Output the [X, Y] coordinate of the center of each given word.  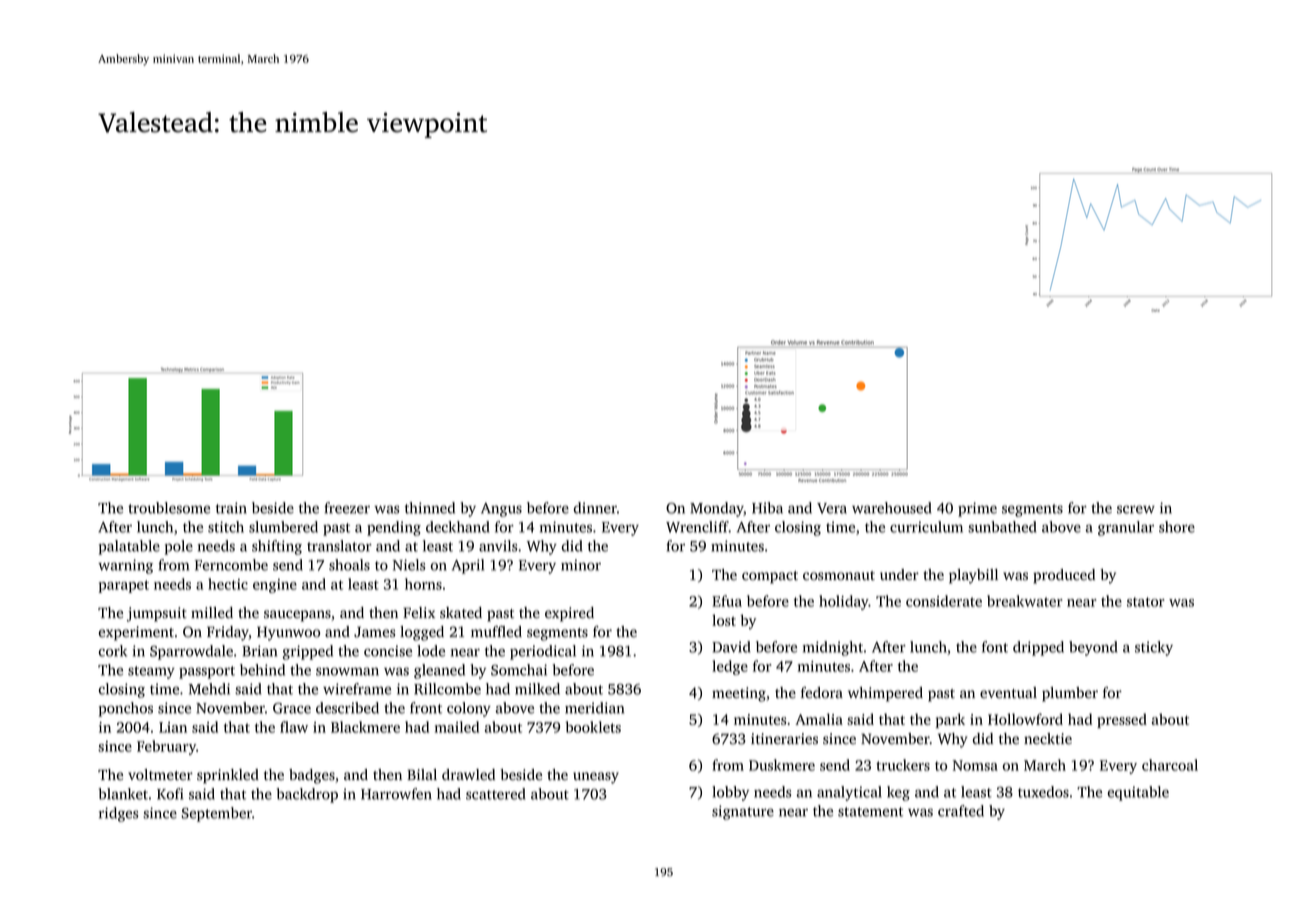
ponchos [126, 709]
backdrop [307, 795]
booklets [593, 727]
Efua [727, 601]
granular [1126, 528]
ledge [730, 667]
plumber [1070, 694]
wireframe [357, 689]
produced [1064, 576]
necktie [1048, 739]
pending [394, 528]
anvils [498, 546]
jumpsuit [157, 614]
